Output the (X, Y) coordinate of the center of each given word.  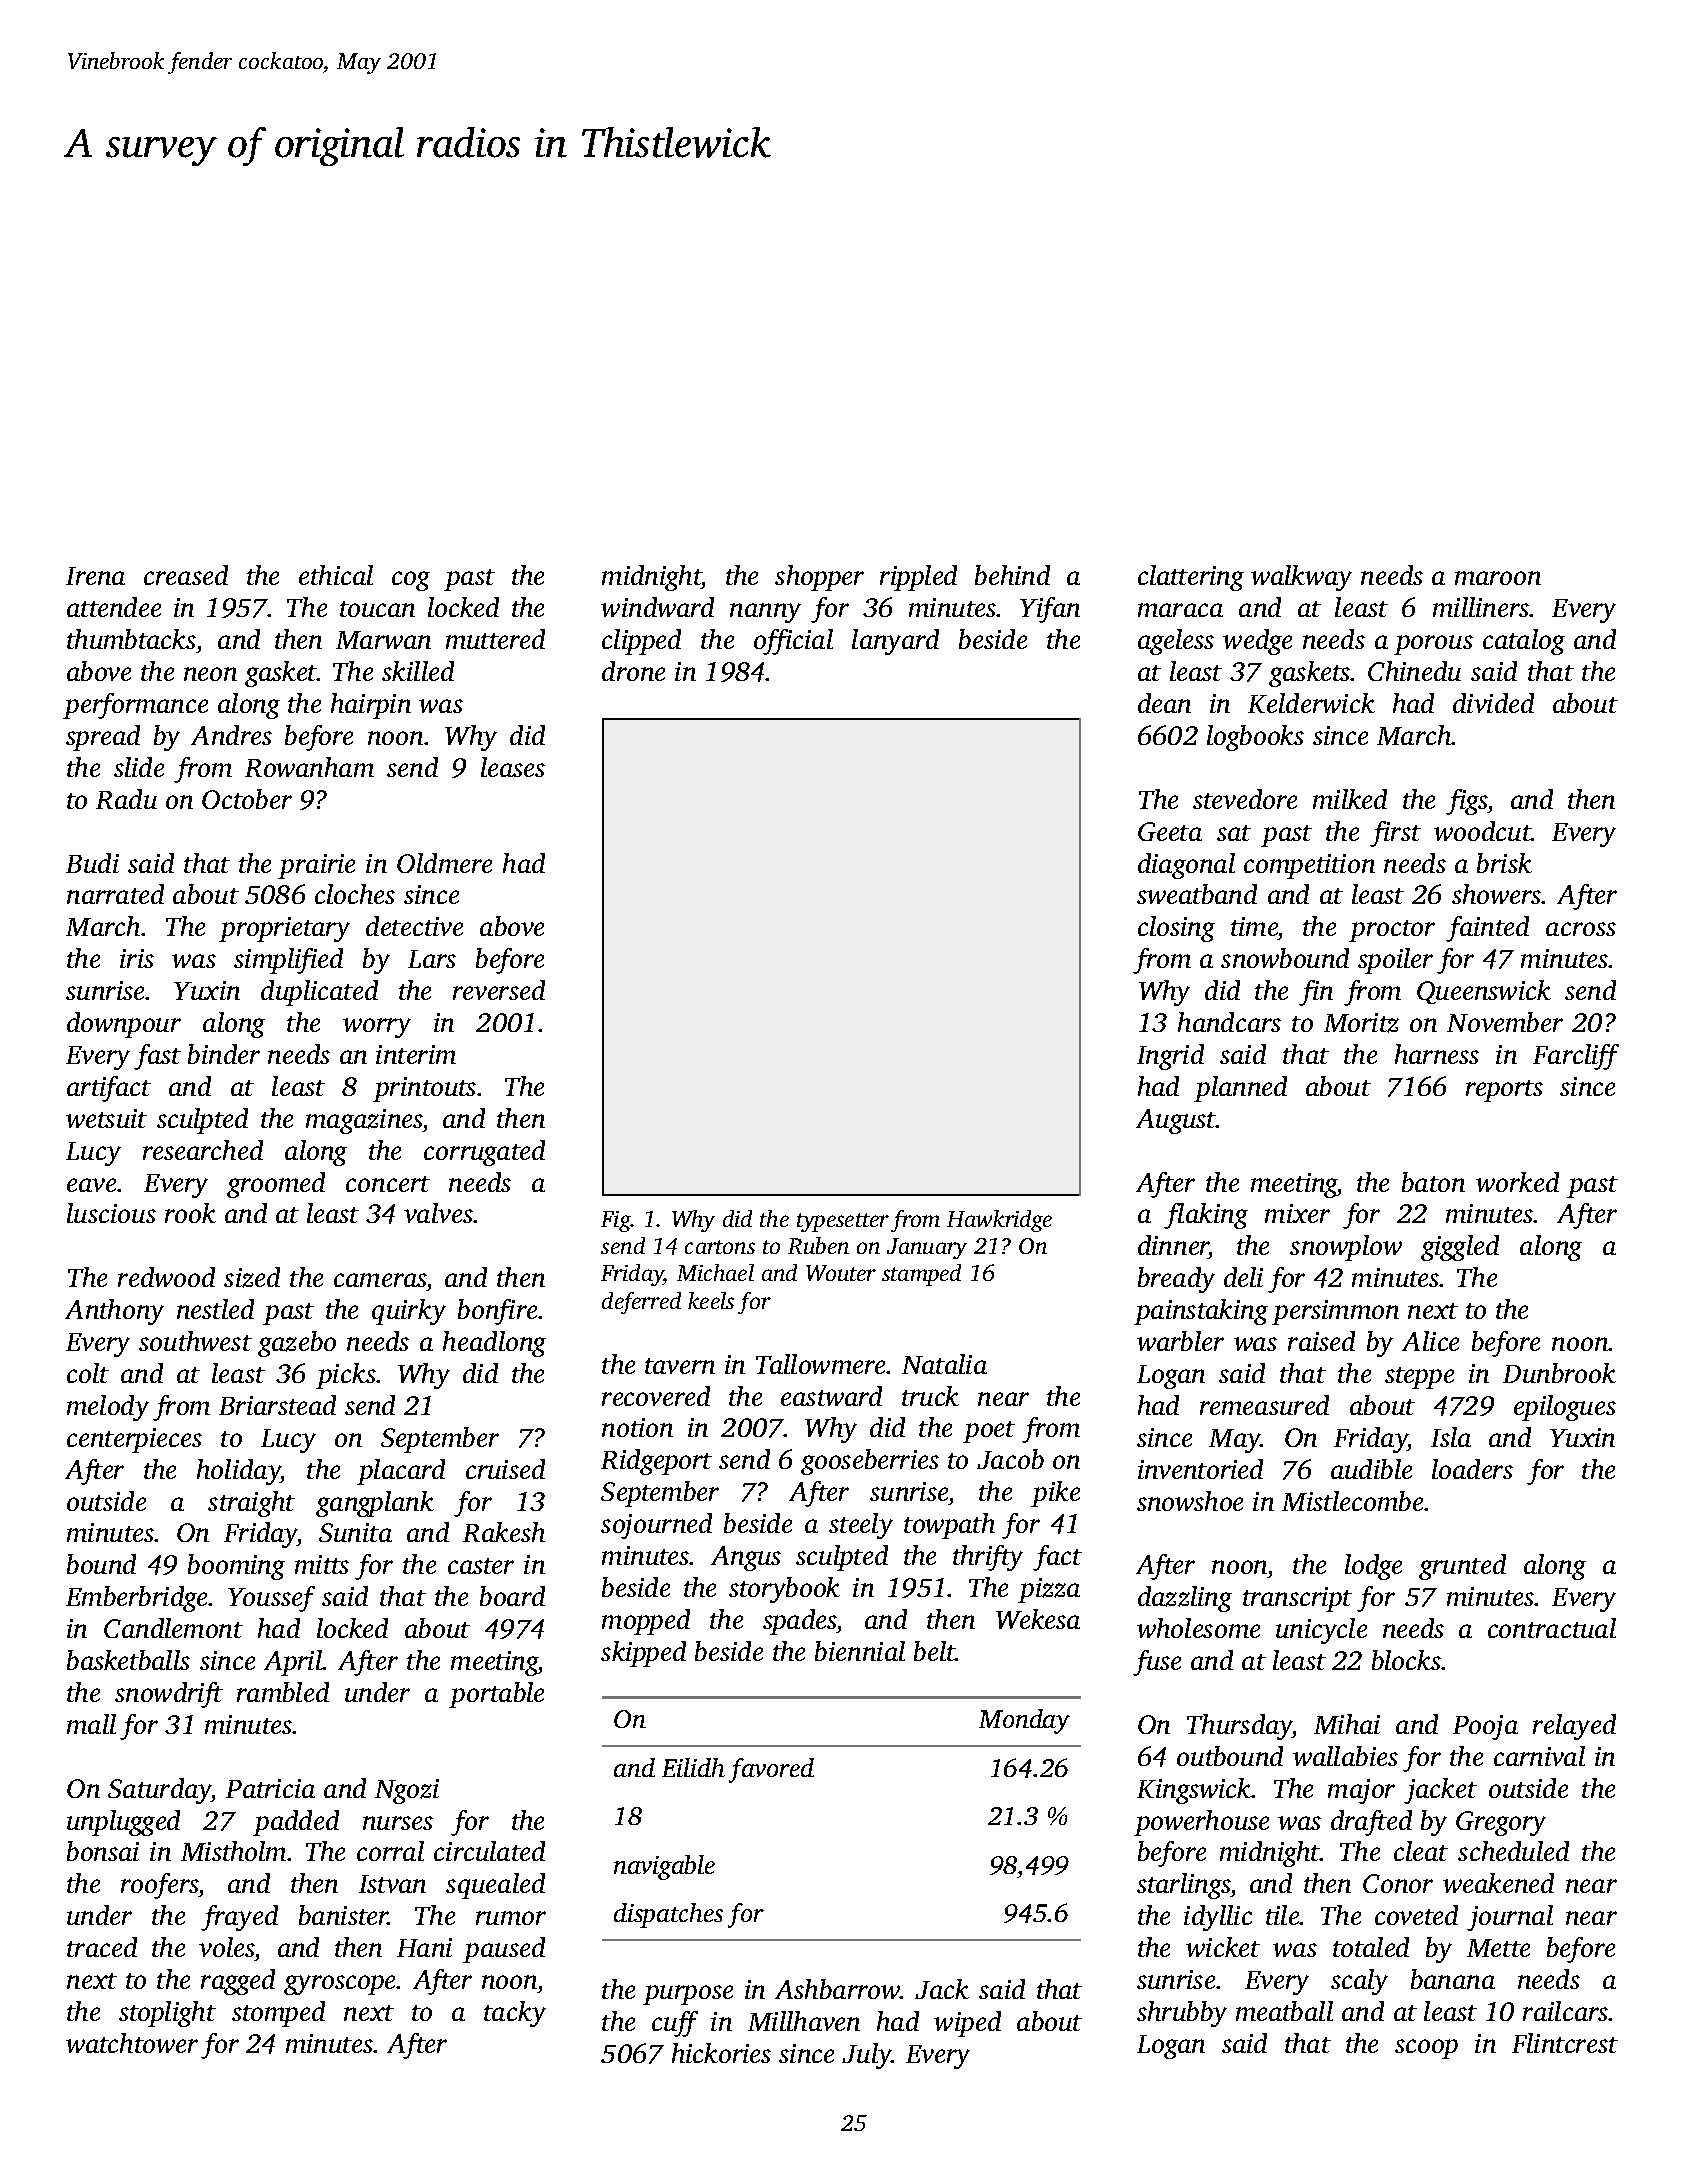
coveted (1416, 1915)
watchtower (132, 2043)
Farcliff (1576, 1057)
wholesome (1198, 1628)
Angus (746, 1558)
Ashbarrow (837, 1989)
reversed (499, 990)
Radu (126, 799)
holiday (239, 1472)
